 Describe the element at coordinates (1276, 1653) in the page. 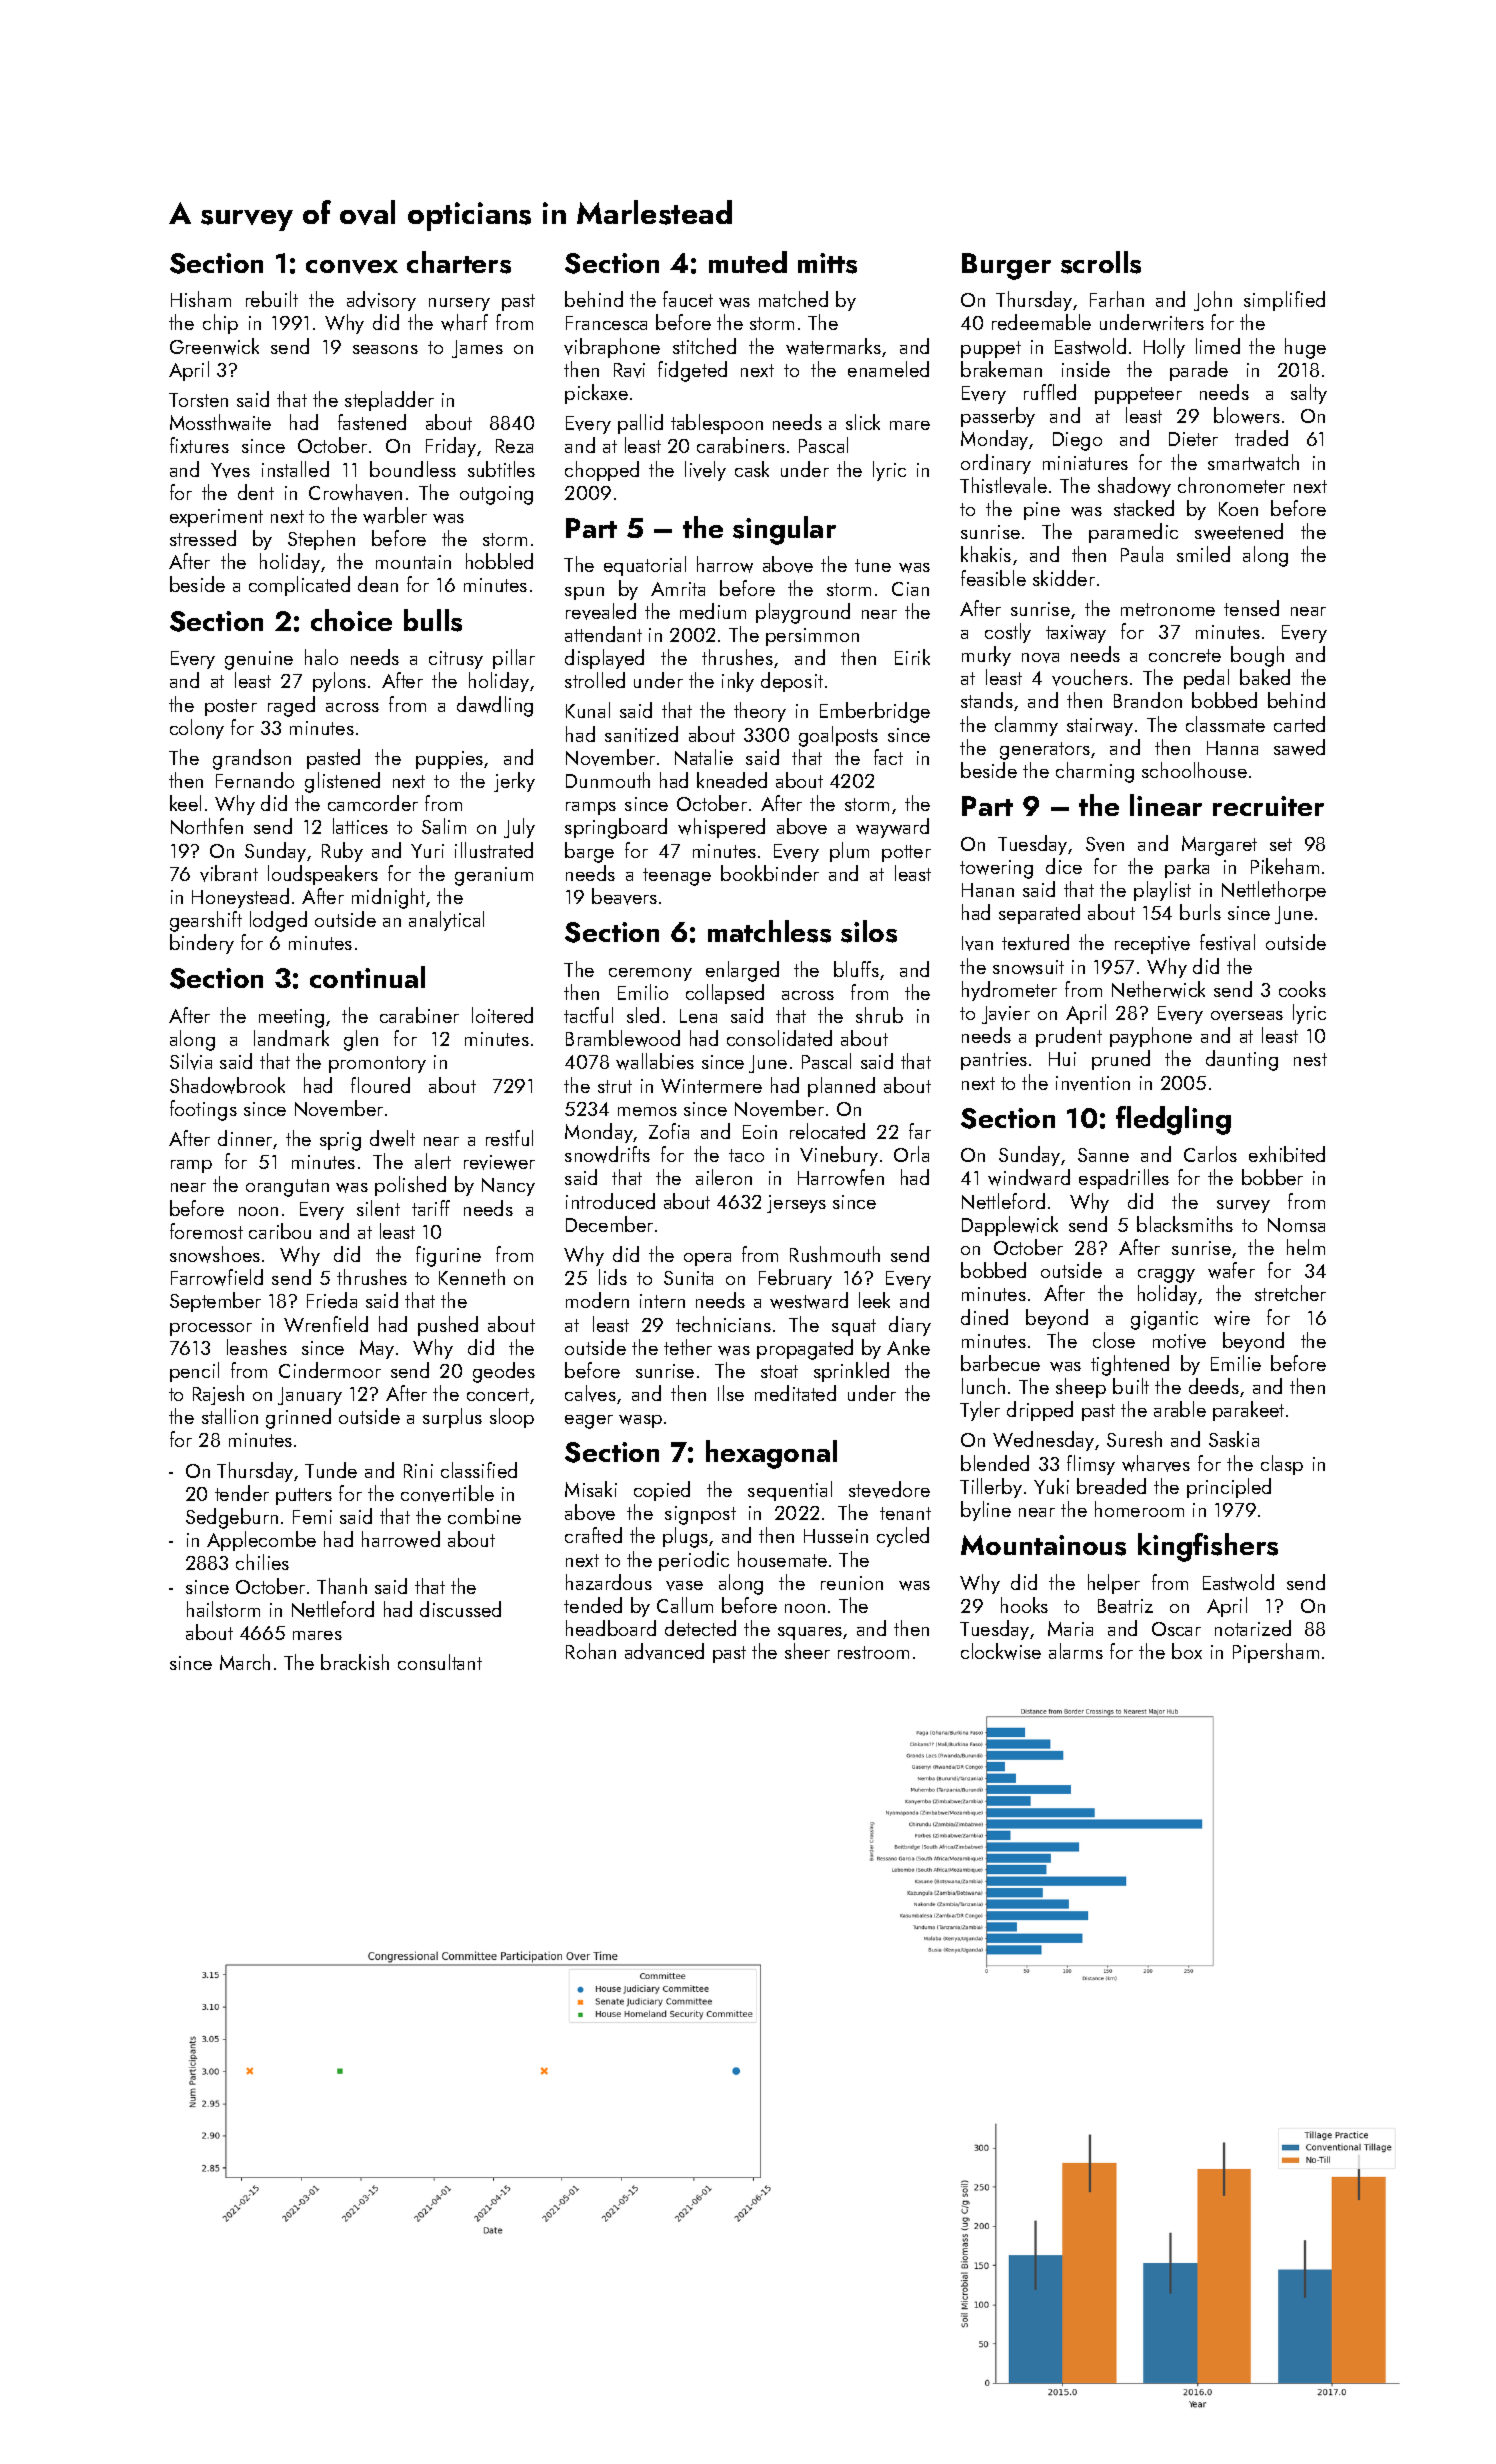

I see `Pipersham` at that location.
